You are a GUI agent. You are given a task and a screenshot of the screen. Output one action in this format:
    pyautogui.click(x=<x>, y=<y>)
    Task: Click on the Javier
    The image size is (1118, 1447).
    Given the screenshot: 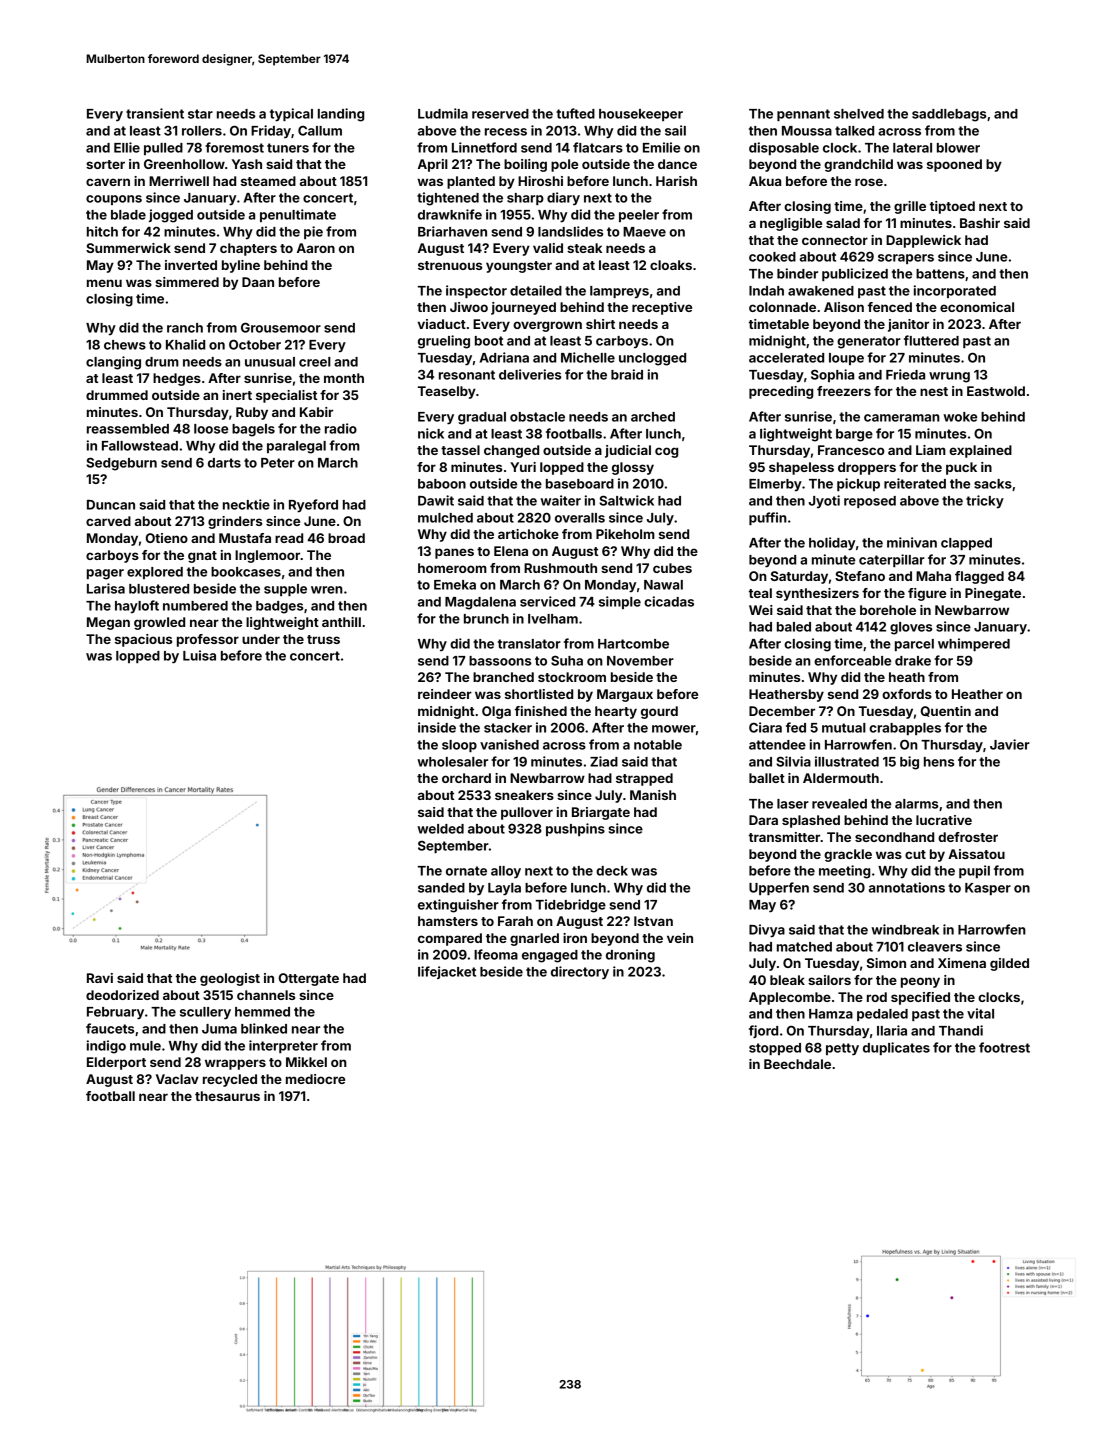 What is the action you would take?
    pyautogui.click(x=1010, y=744)
